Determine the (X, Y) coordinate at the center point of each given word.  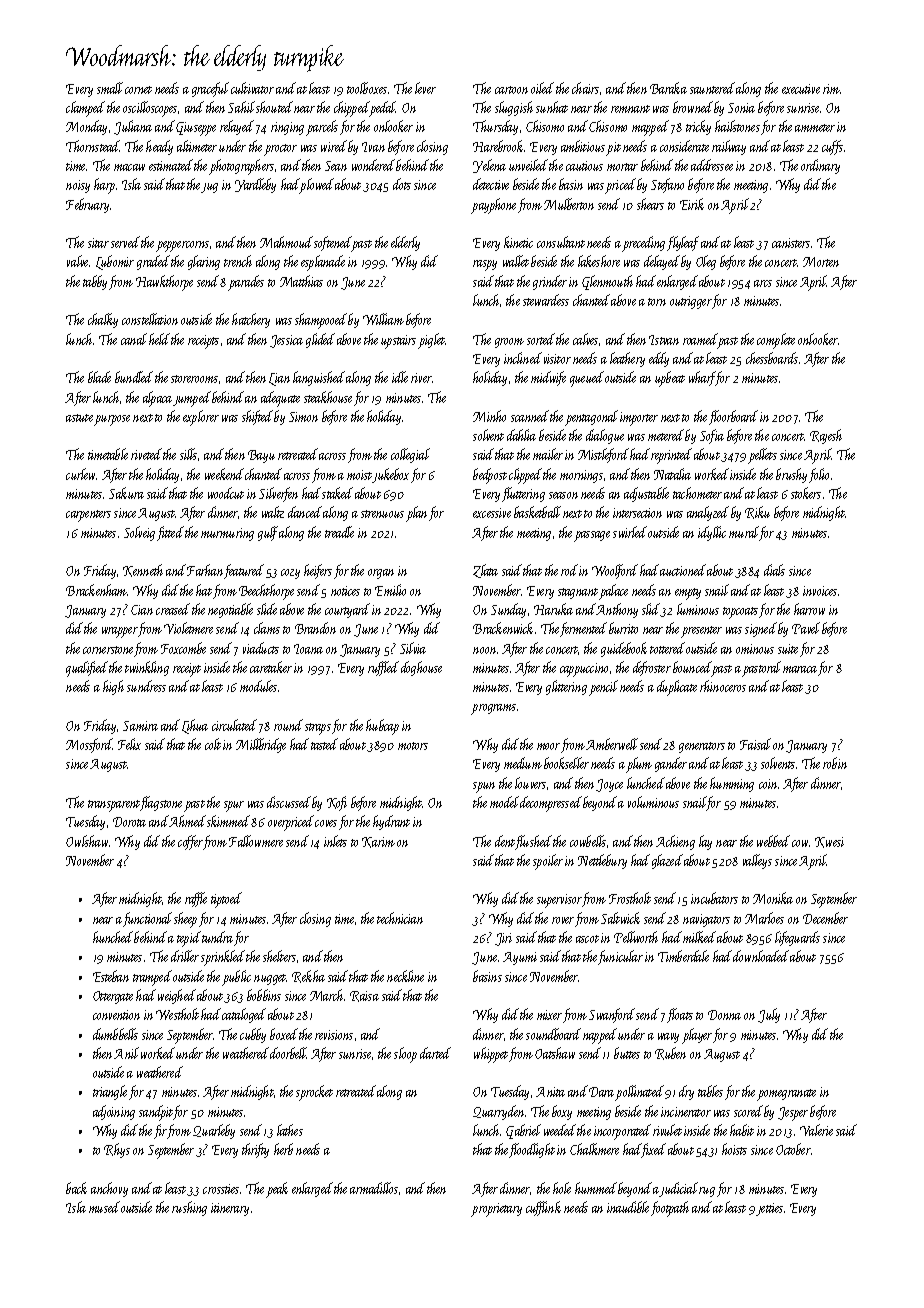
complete (776, 341)
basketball (537, 512)
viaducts (261, 648)
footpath (670, 1209)
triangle (110, 1092)
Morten (821, 262)
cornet (138, 90)
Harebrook (499, 146)
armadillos (374, 1188)
